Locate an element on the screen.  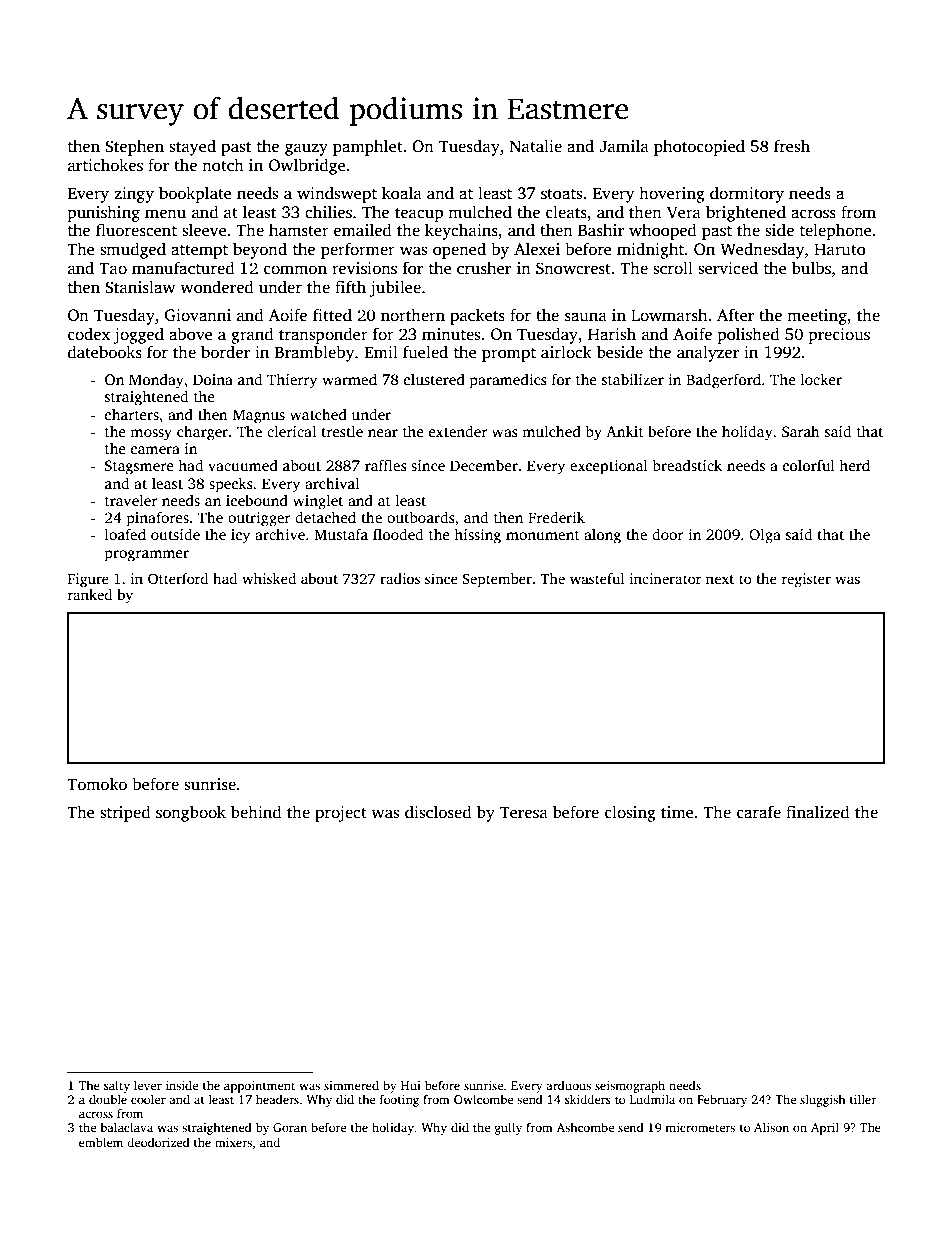
gauzy is located at coordinates (306, 149).
